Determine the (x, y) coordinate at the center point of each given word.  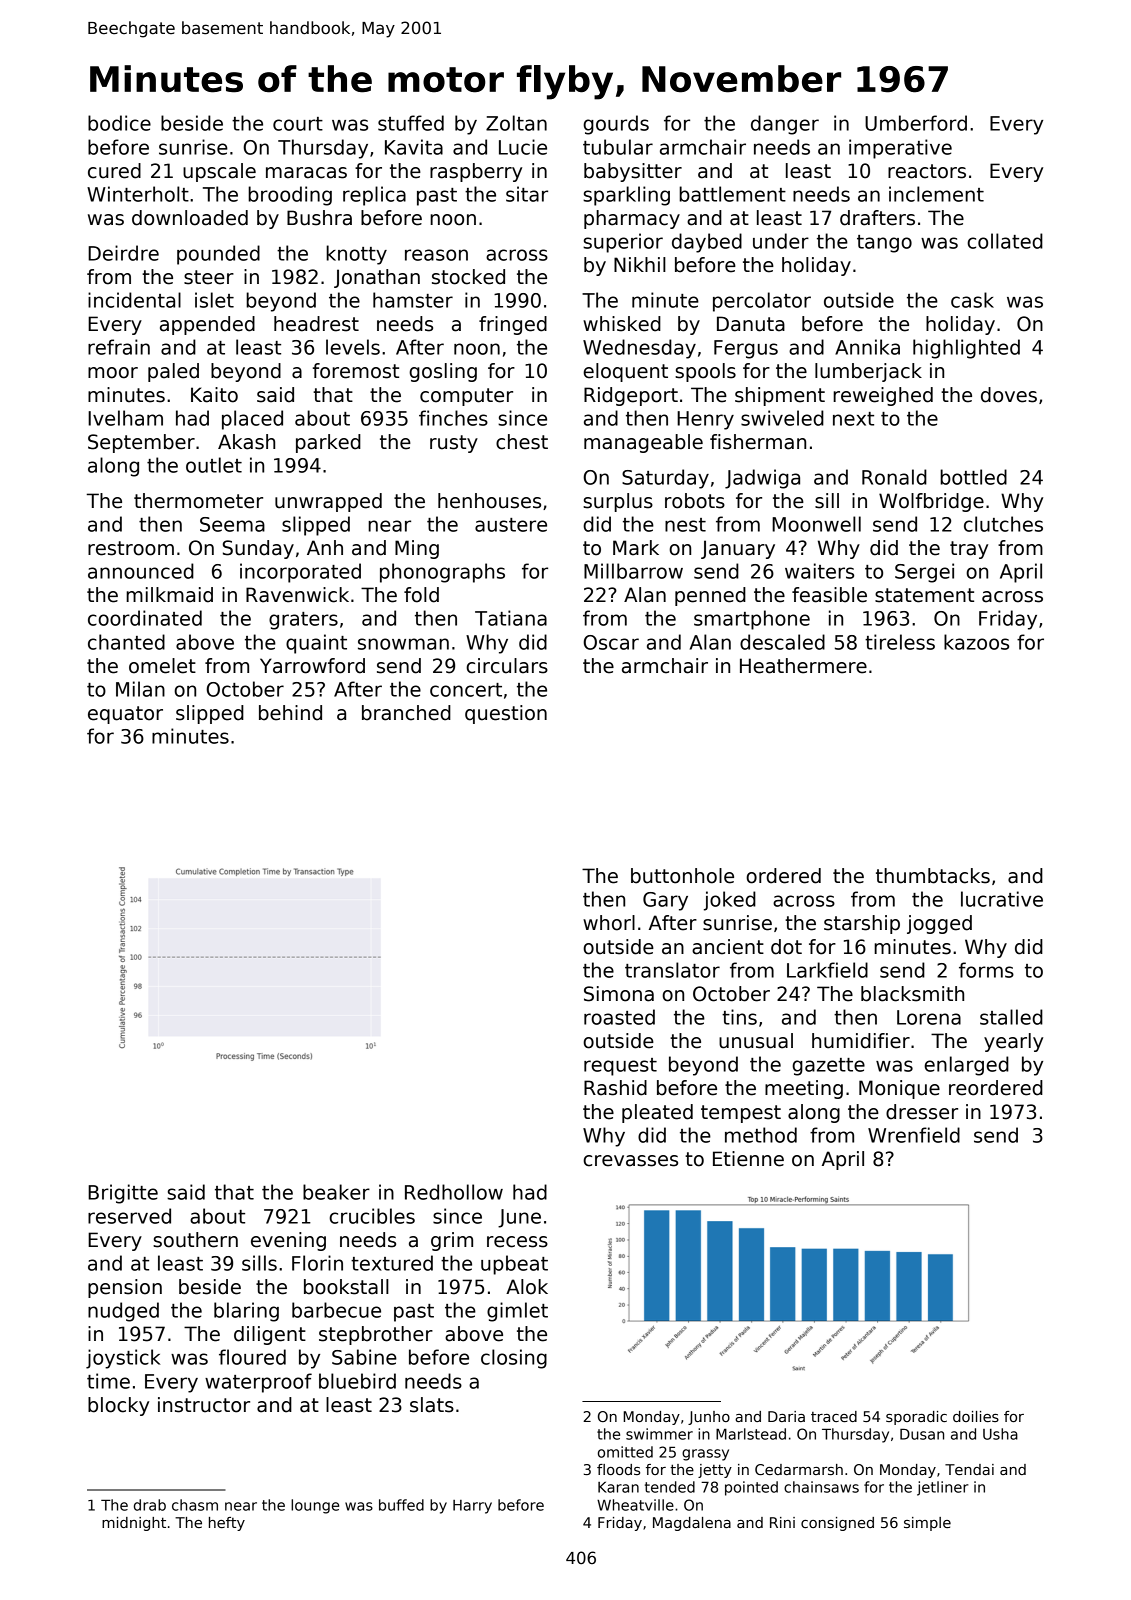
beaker (336, 1192)
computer (466, 397)
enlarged (966, 1066)
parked (328, 443)
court (298, 124)
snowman (403, 644)
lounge (315, 1506)
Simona (619, 994)
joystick (123, 1359)
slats (432, 1405)
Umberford (916, 123)
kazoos (976, 642)
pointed (751, 1488)
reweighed (883, 396)
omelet (162, 666)
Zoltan (516, 123)
